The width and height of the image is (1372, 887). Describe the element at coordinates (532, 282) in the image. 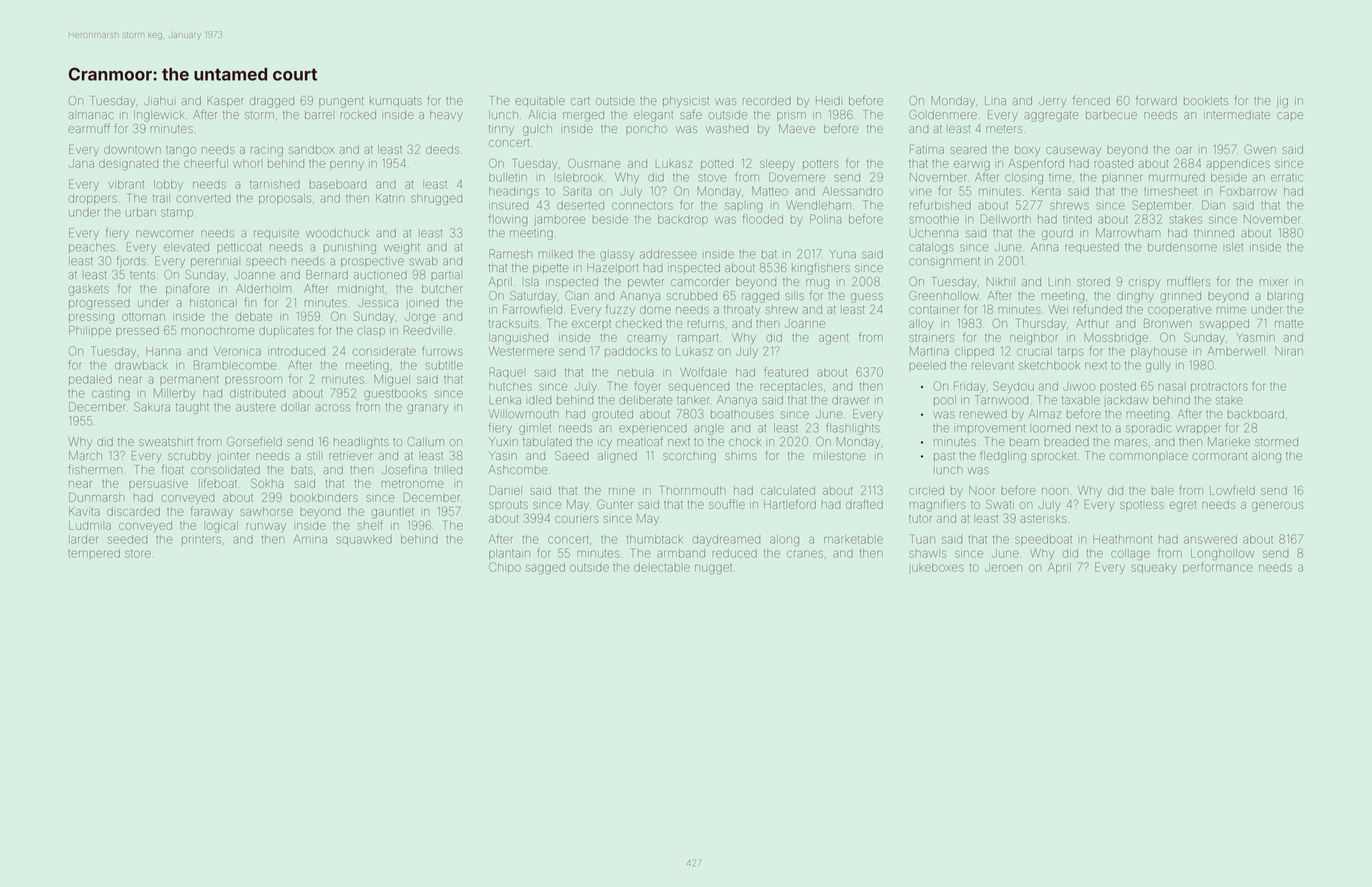

I see `Isla` at that location.
